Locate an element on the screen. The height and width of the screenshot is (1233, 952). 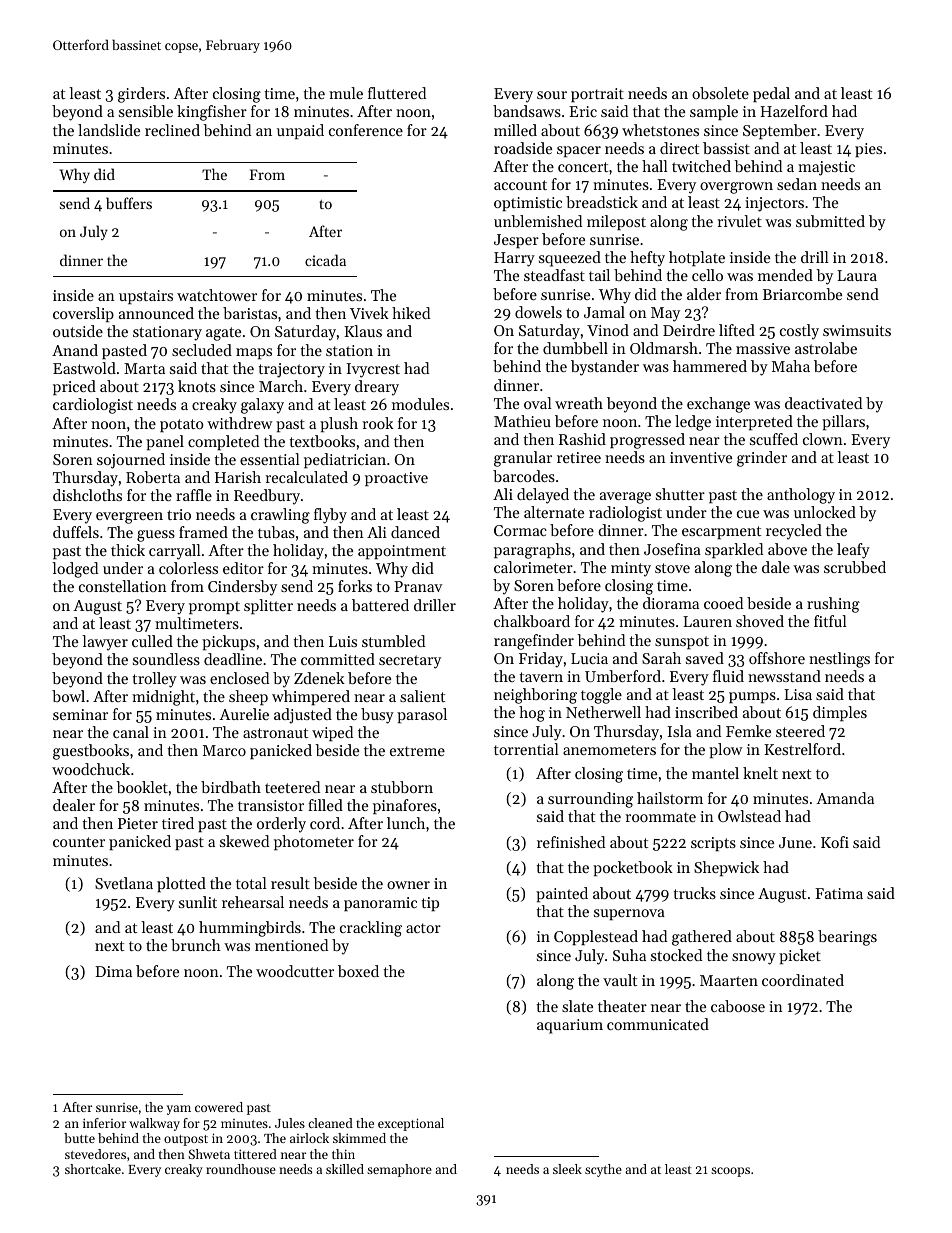
shortcake is located at coordinates (93, 1169).
